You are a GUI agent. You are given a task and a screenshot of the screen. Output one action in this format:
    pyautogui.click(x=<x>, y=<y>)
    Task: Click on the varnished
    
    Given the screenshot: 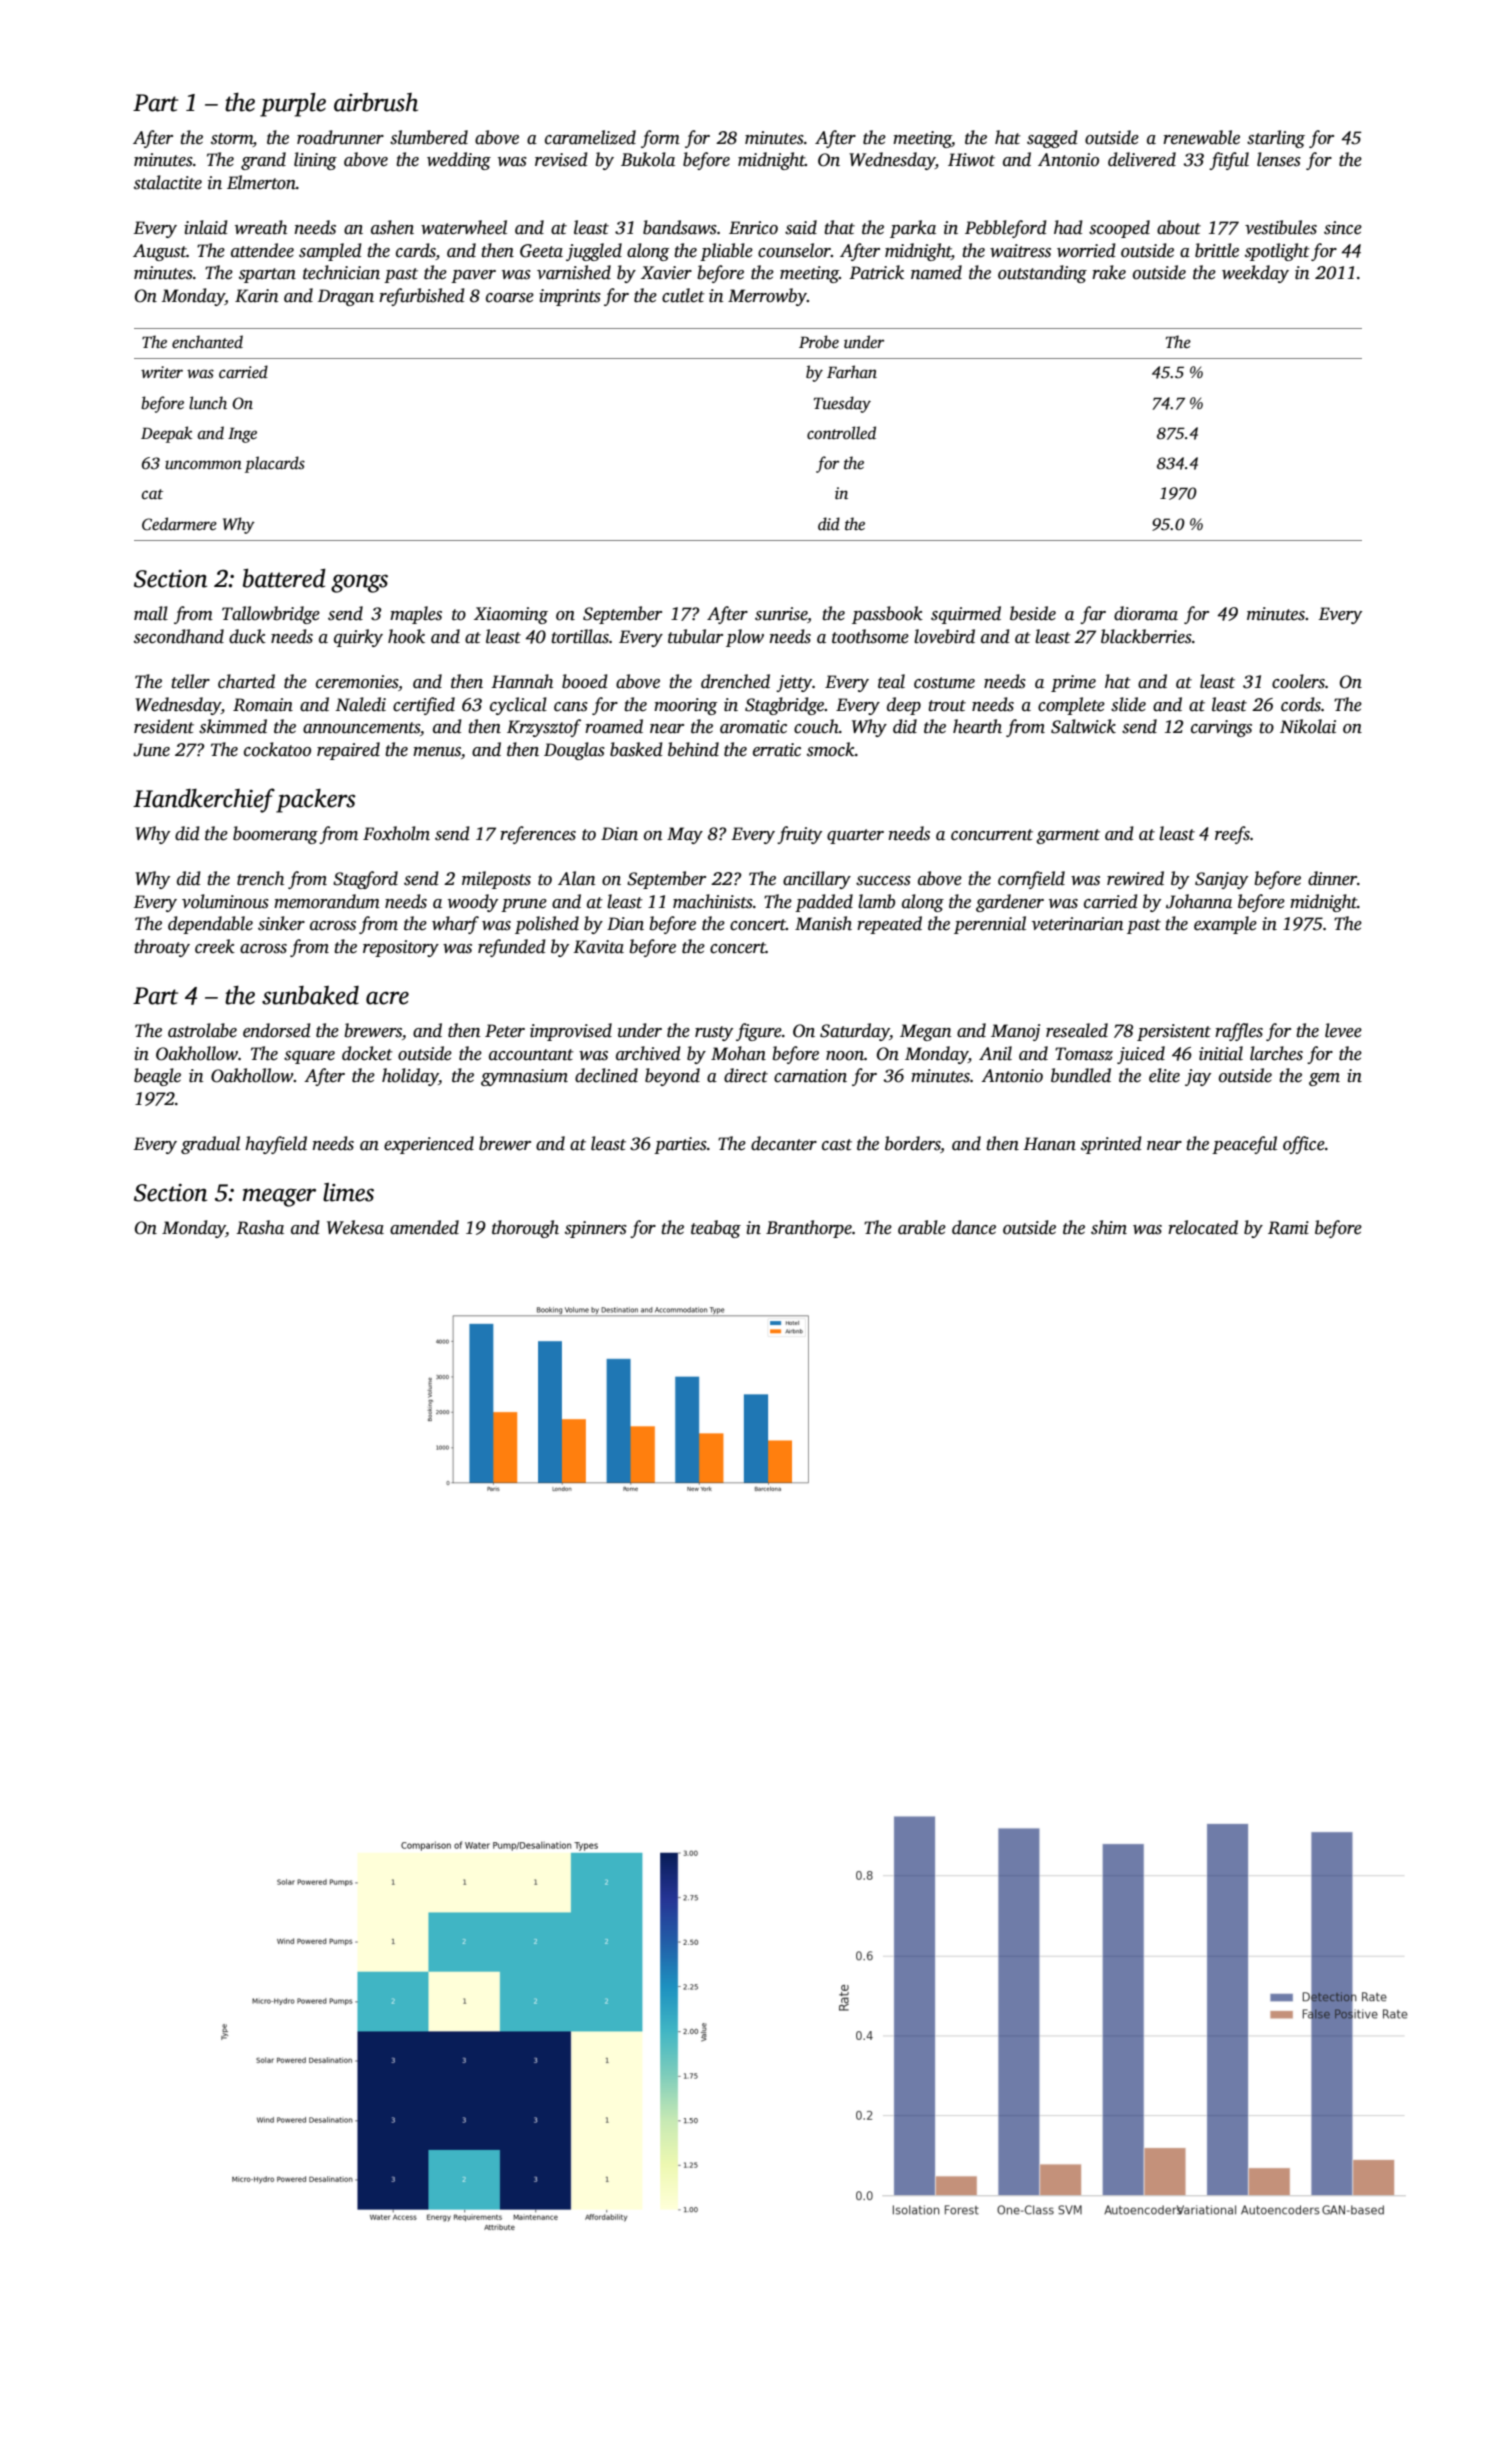 What is the action you would take?
    pyautogui.click(x=574, y=272)
